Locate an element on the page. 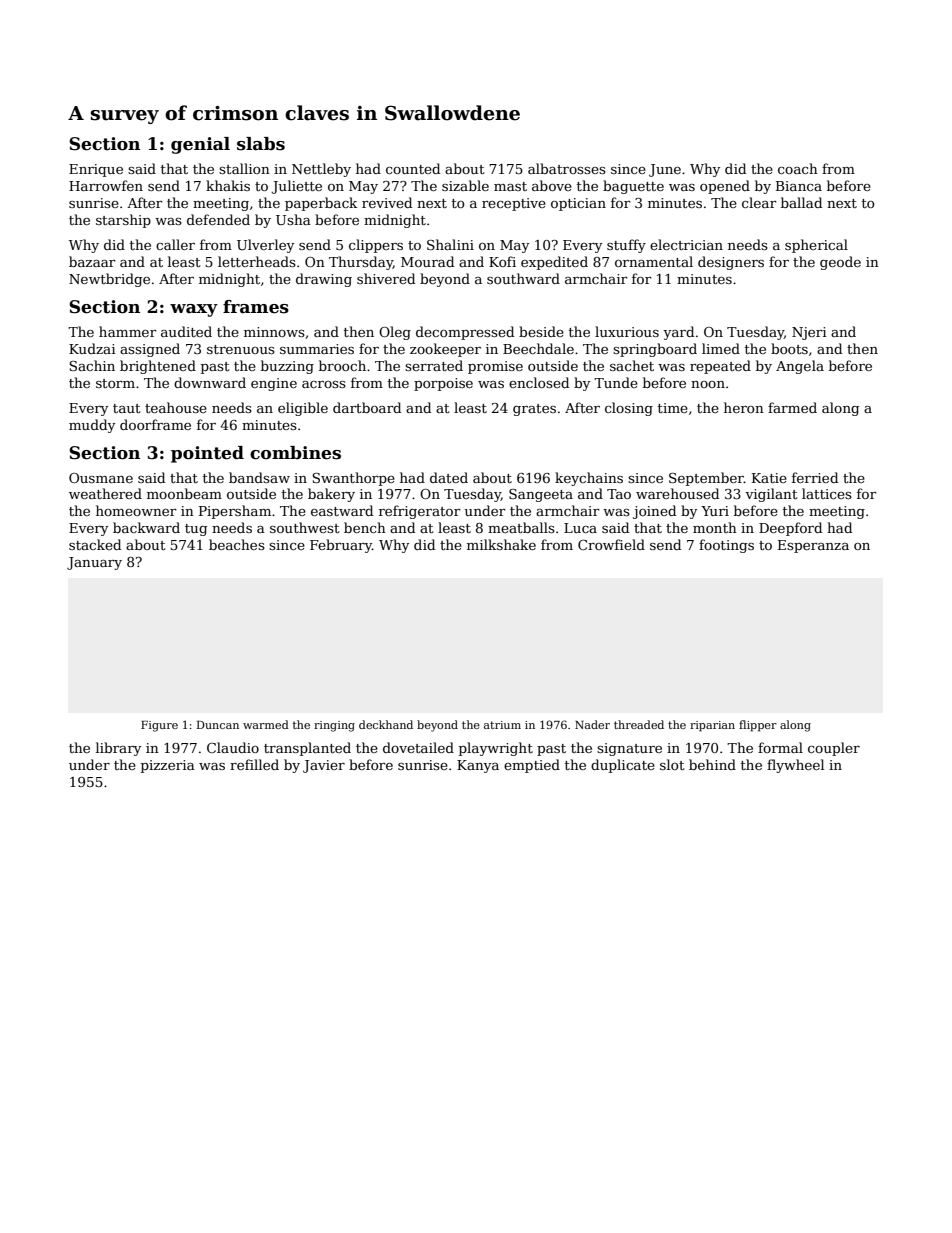  Nettleby is located at coordinates (321, 170).
